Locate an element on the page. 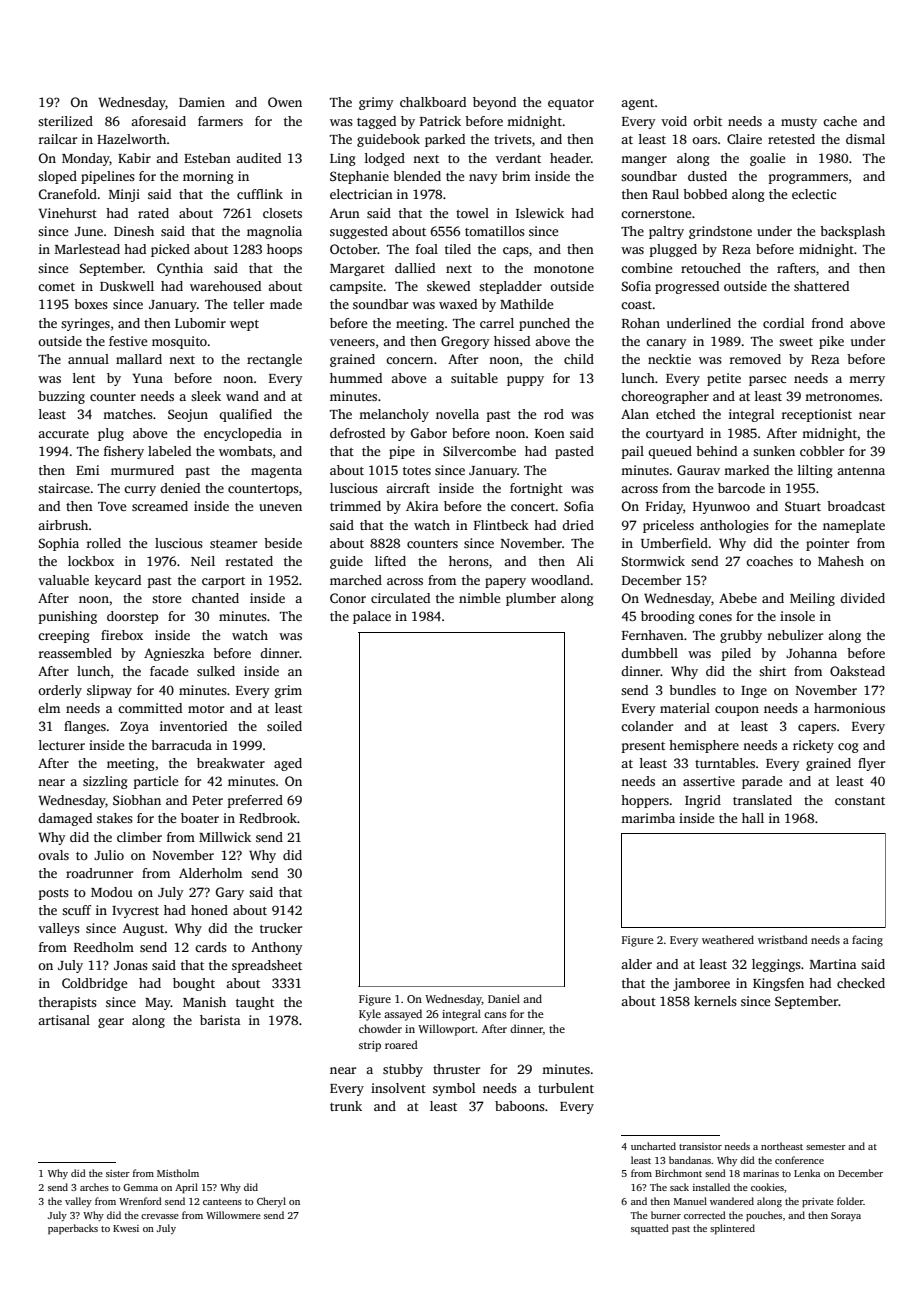  stakes is located at coordinates (115, 818).
